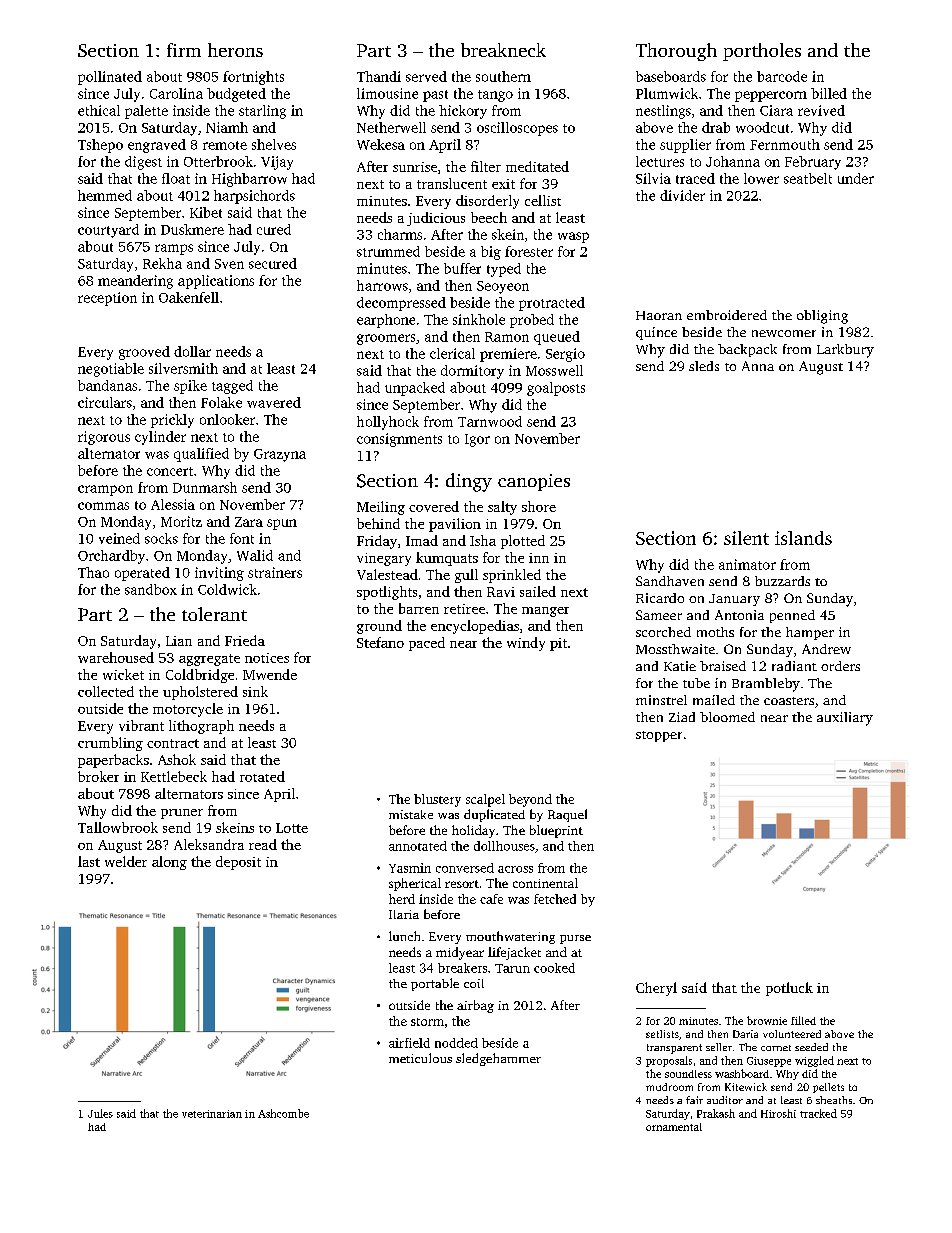 The image size is (952, 1233). I want to click on Jules, so click(100, 1113).
